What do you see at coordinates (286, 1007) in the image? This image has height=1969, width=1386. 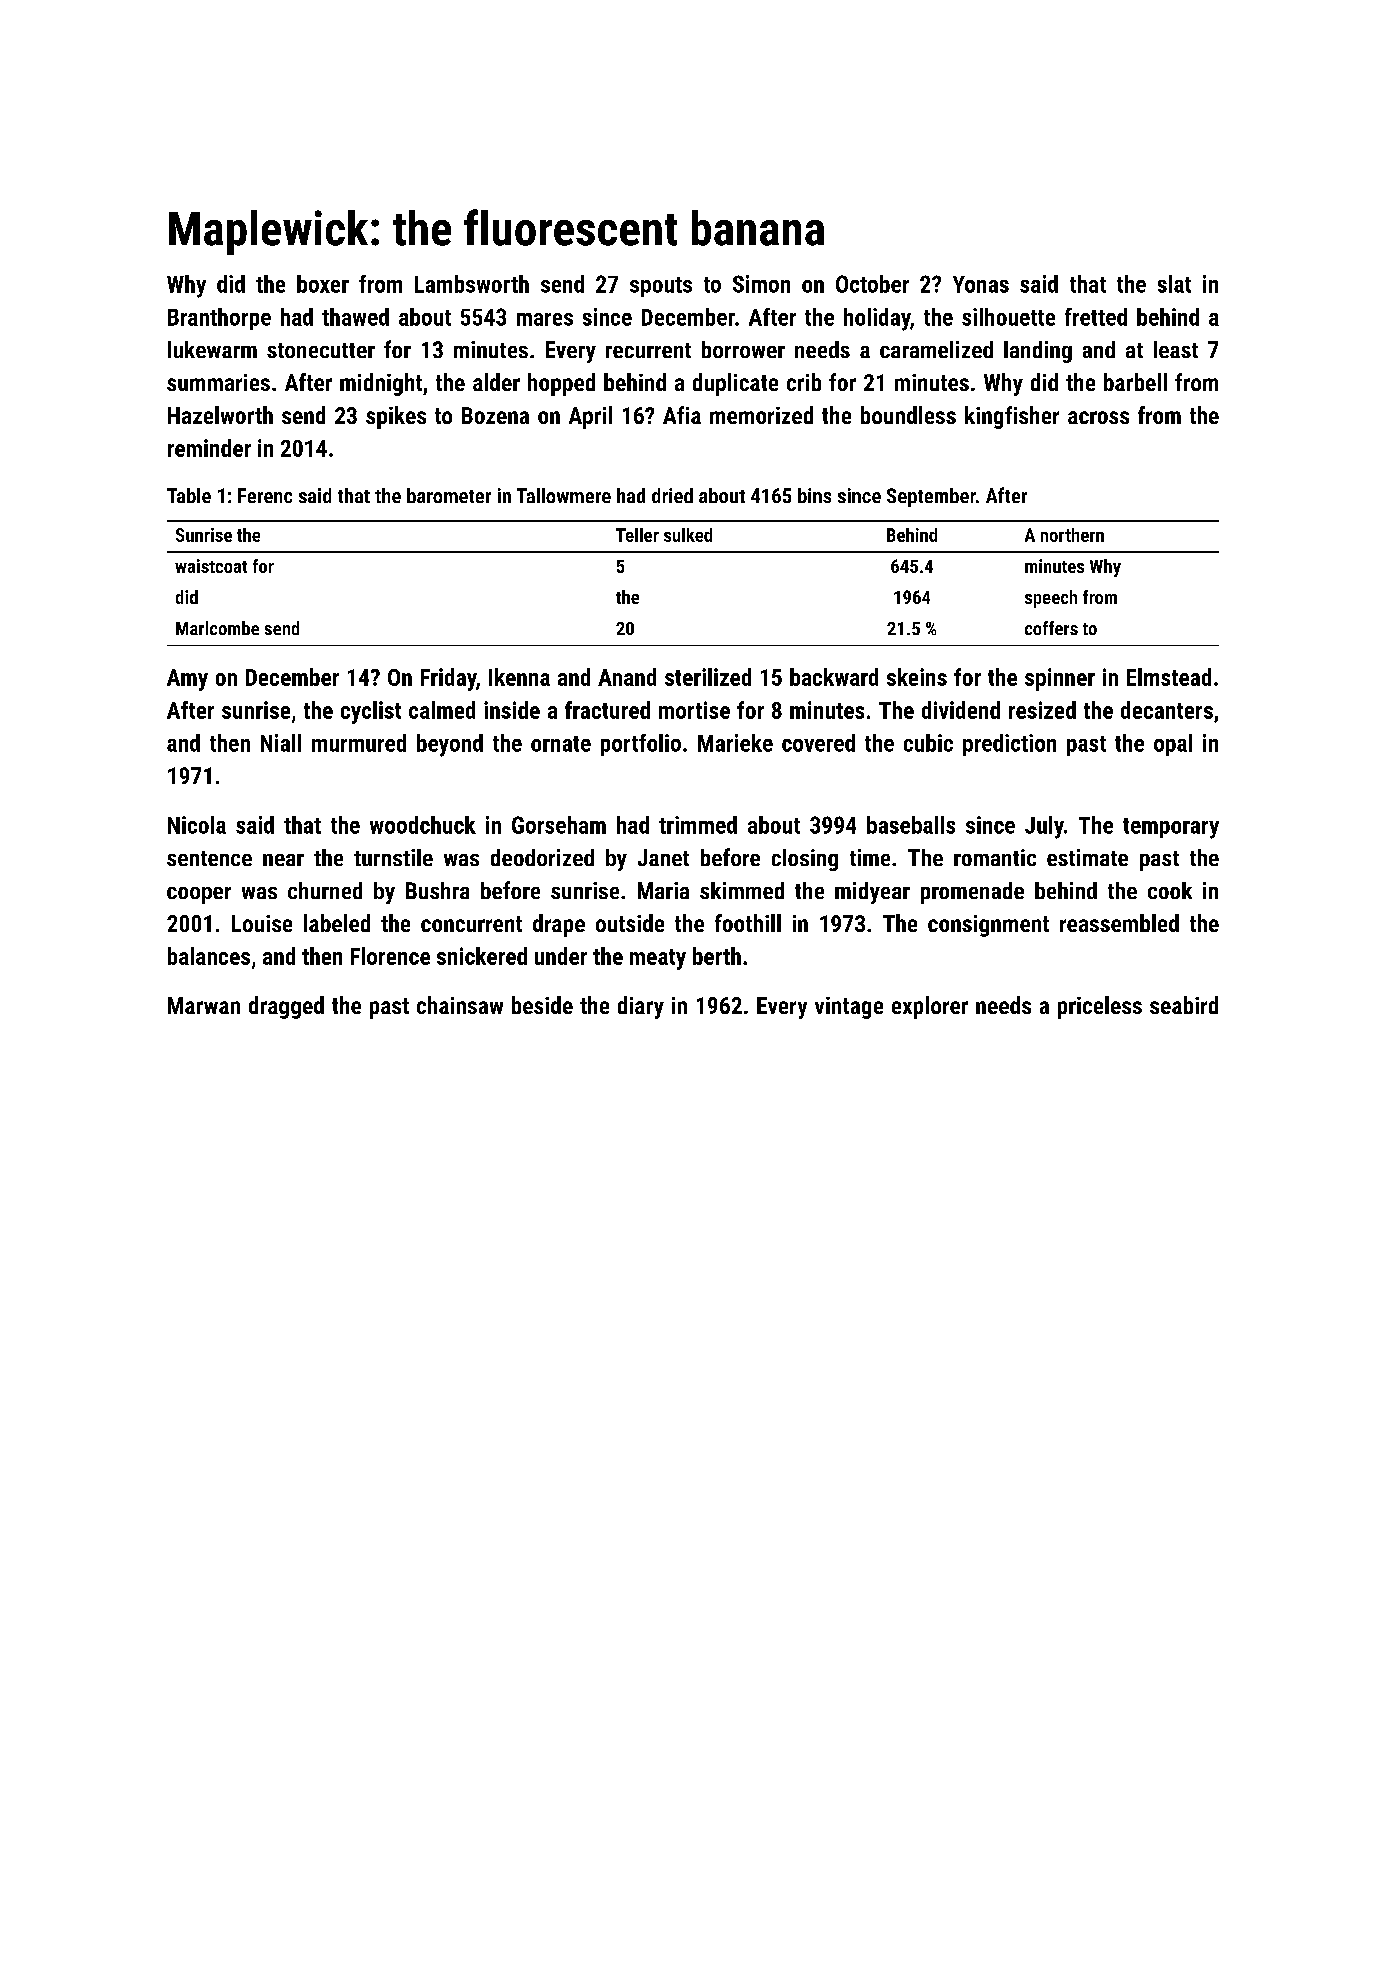 I see `dragged` at bounding box center [286, 1007].
